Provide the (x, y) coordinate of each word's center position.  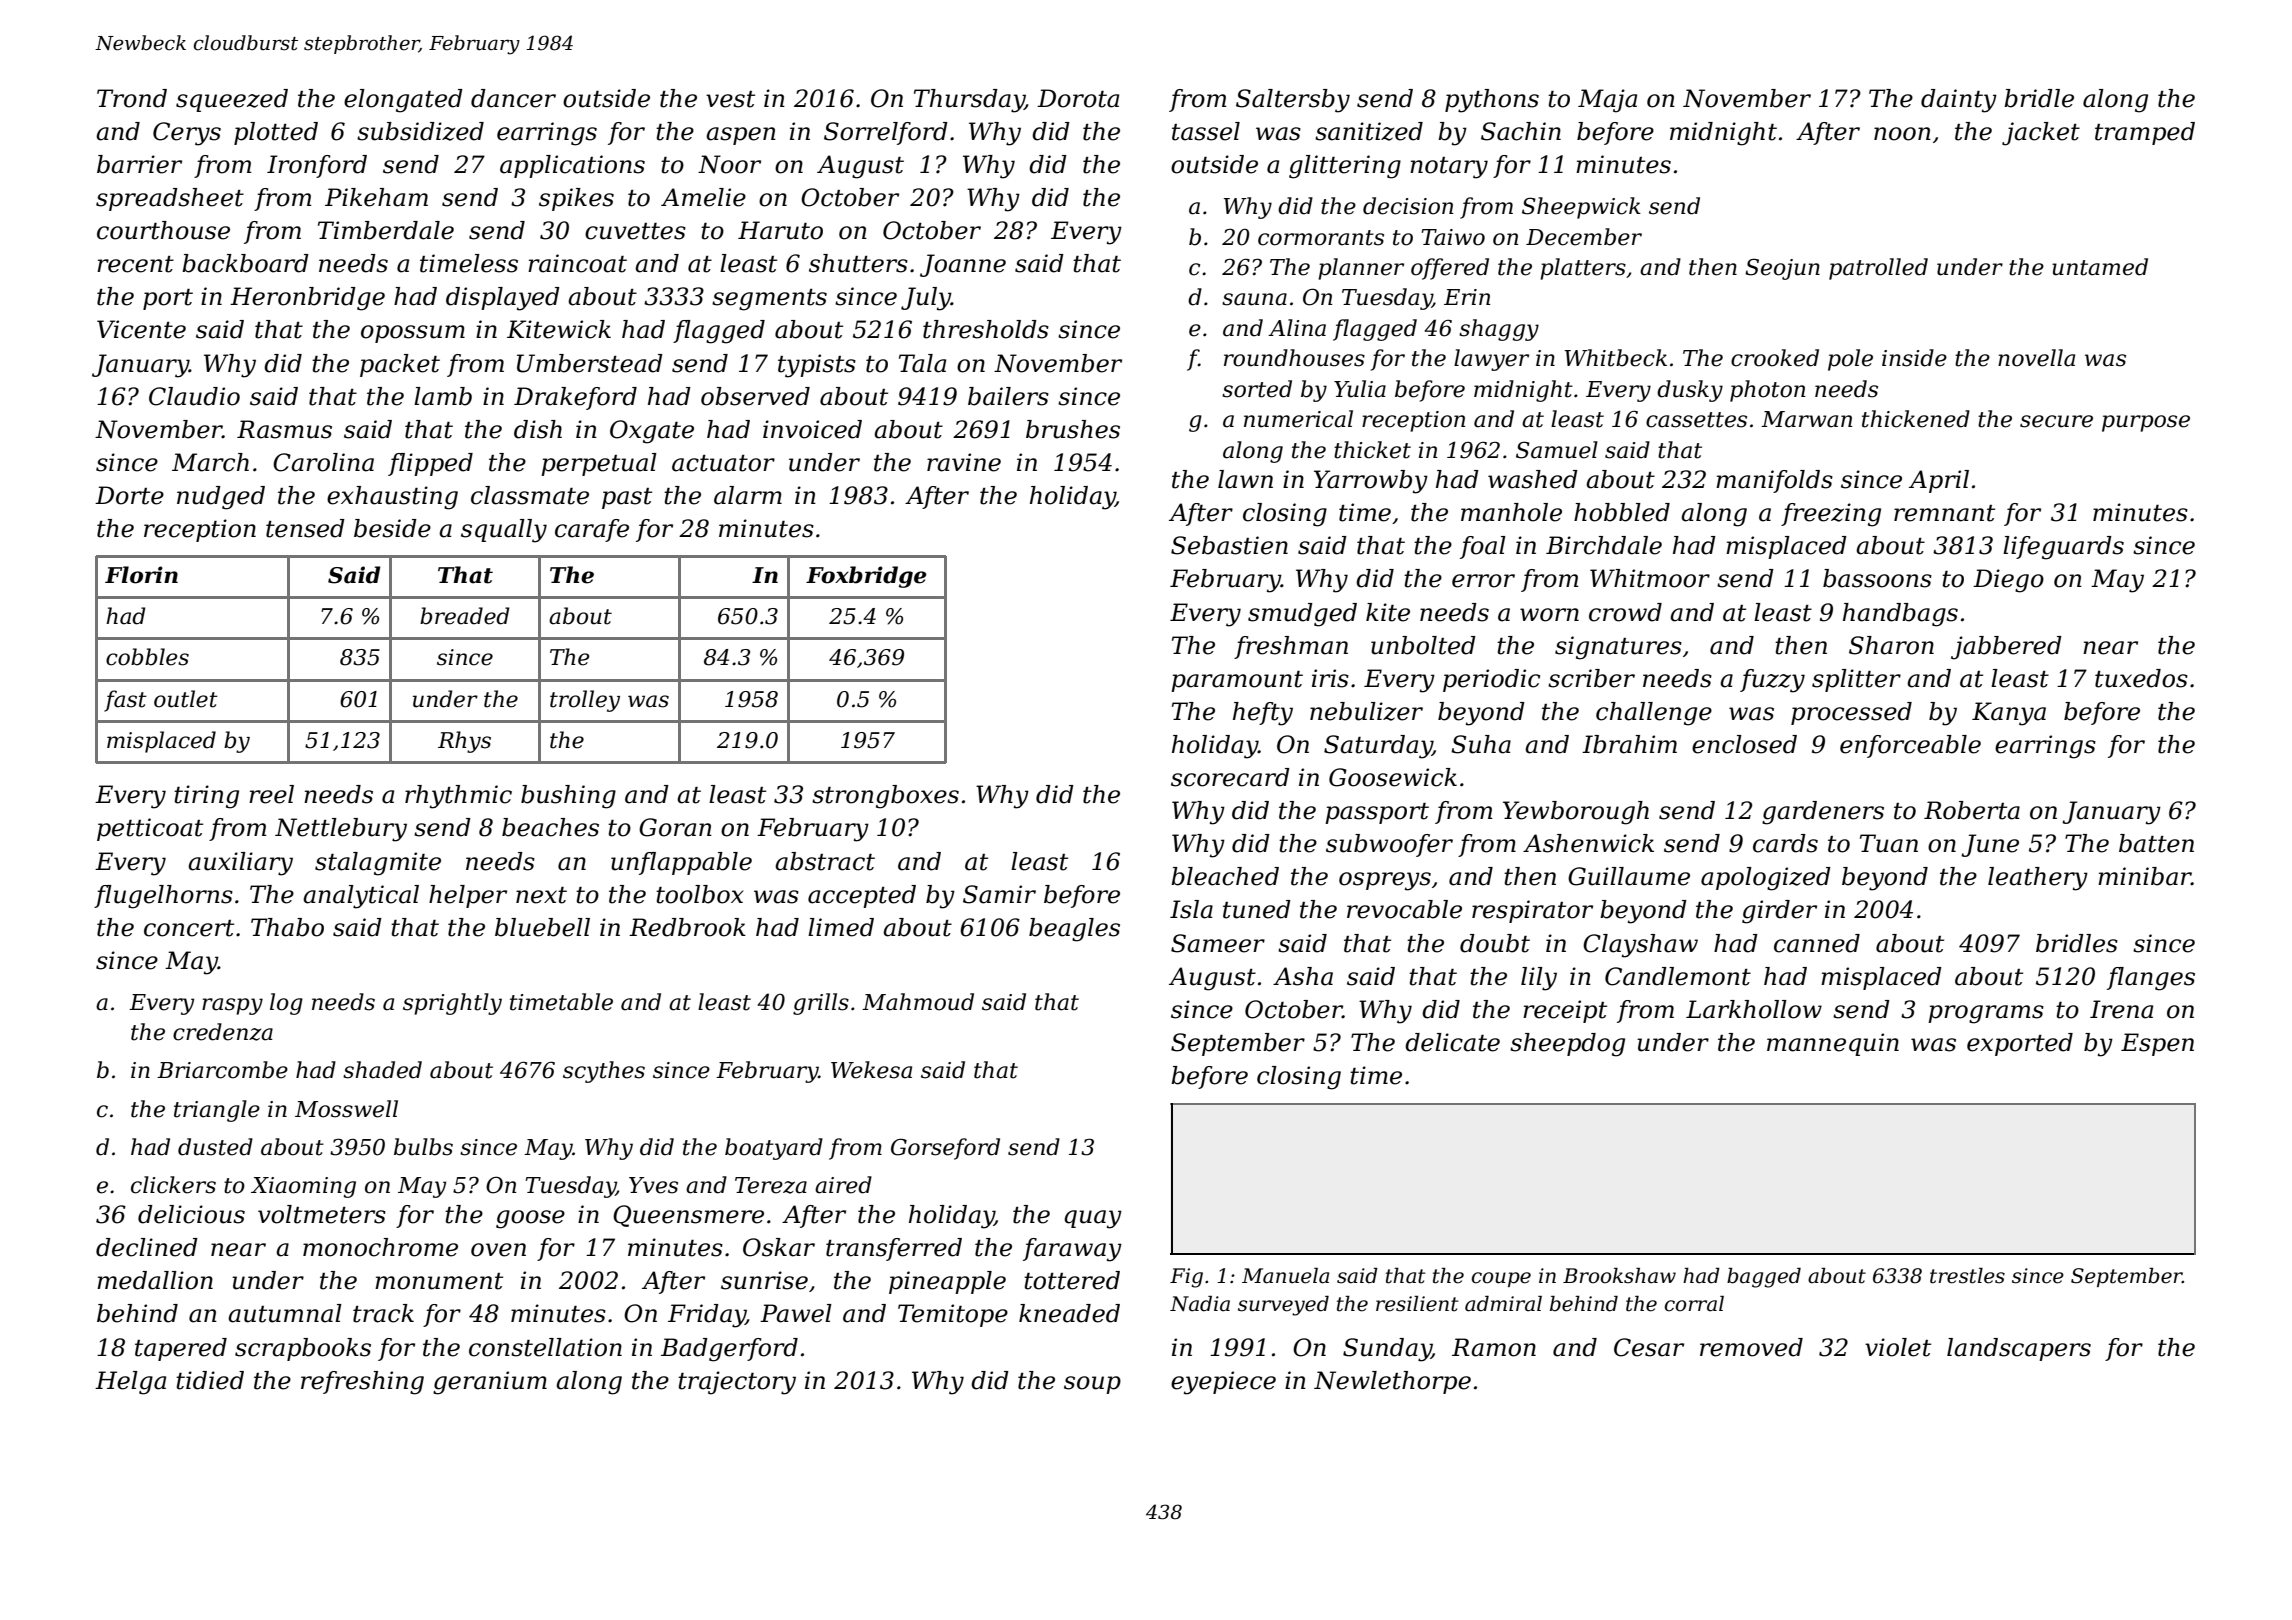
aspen (741, 136)
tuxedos (2141, 678)
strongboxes (885, 797)
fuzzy (1772, 681)
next (541, 895)
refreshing (362, 1383)
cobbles (147, 657)
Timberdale (386, 230)
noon (1902, 134)
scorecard (1230, 777)
